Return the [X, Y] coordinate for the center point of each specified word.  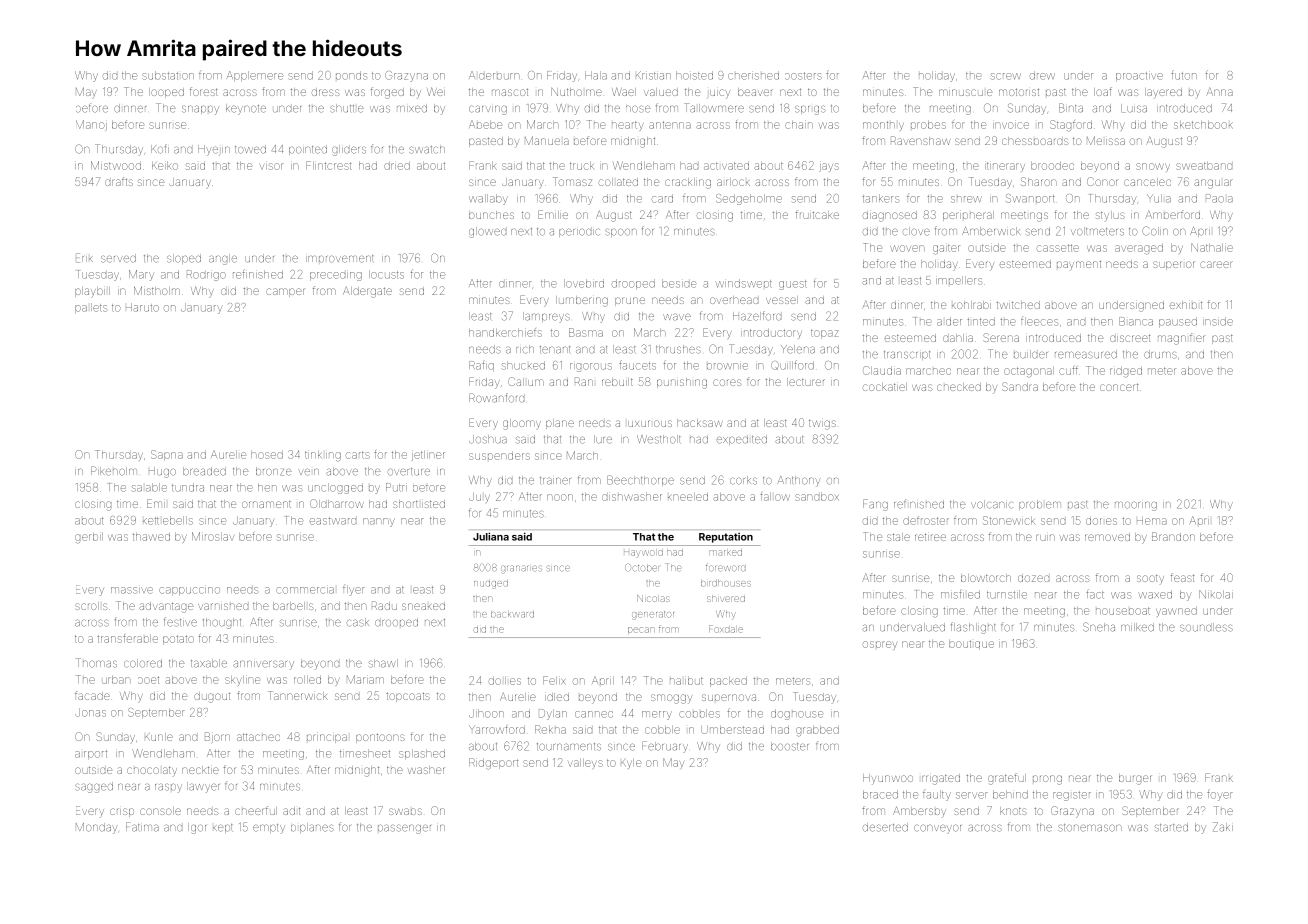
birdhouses [726, 583]
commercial [305, 590]
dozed [1033, 578]
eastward [333, 521]
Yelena [798, 349]
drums [1160, 354]
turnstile [1007, 594]
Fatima [142, 827]
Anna [1219, 91]
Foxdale [726, 629]
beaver [755, 92]
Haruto [142, 307]
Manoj [91, 125]
